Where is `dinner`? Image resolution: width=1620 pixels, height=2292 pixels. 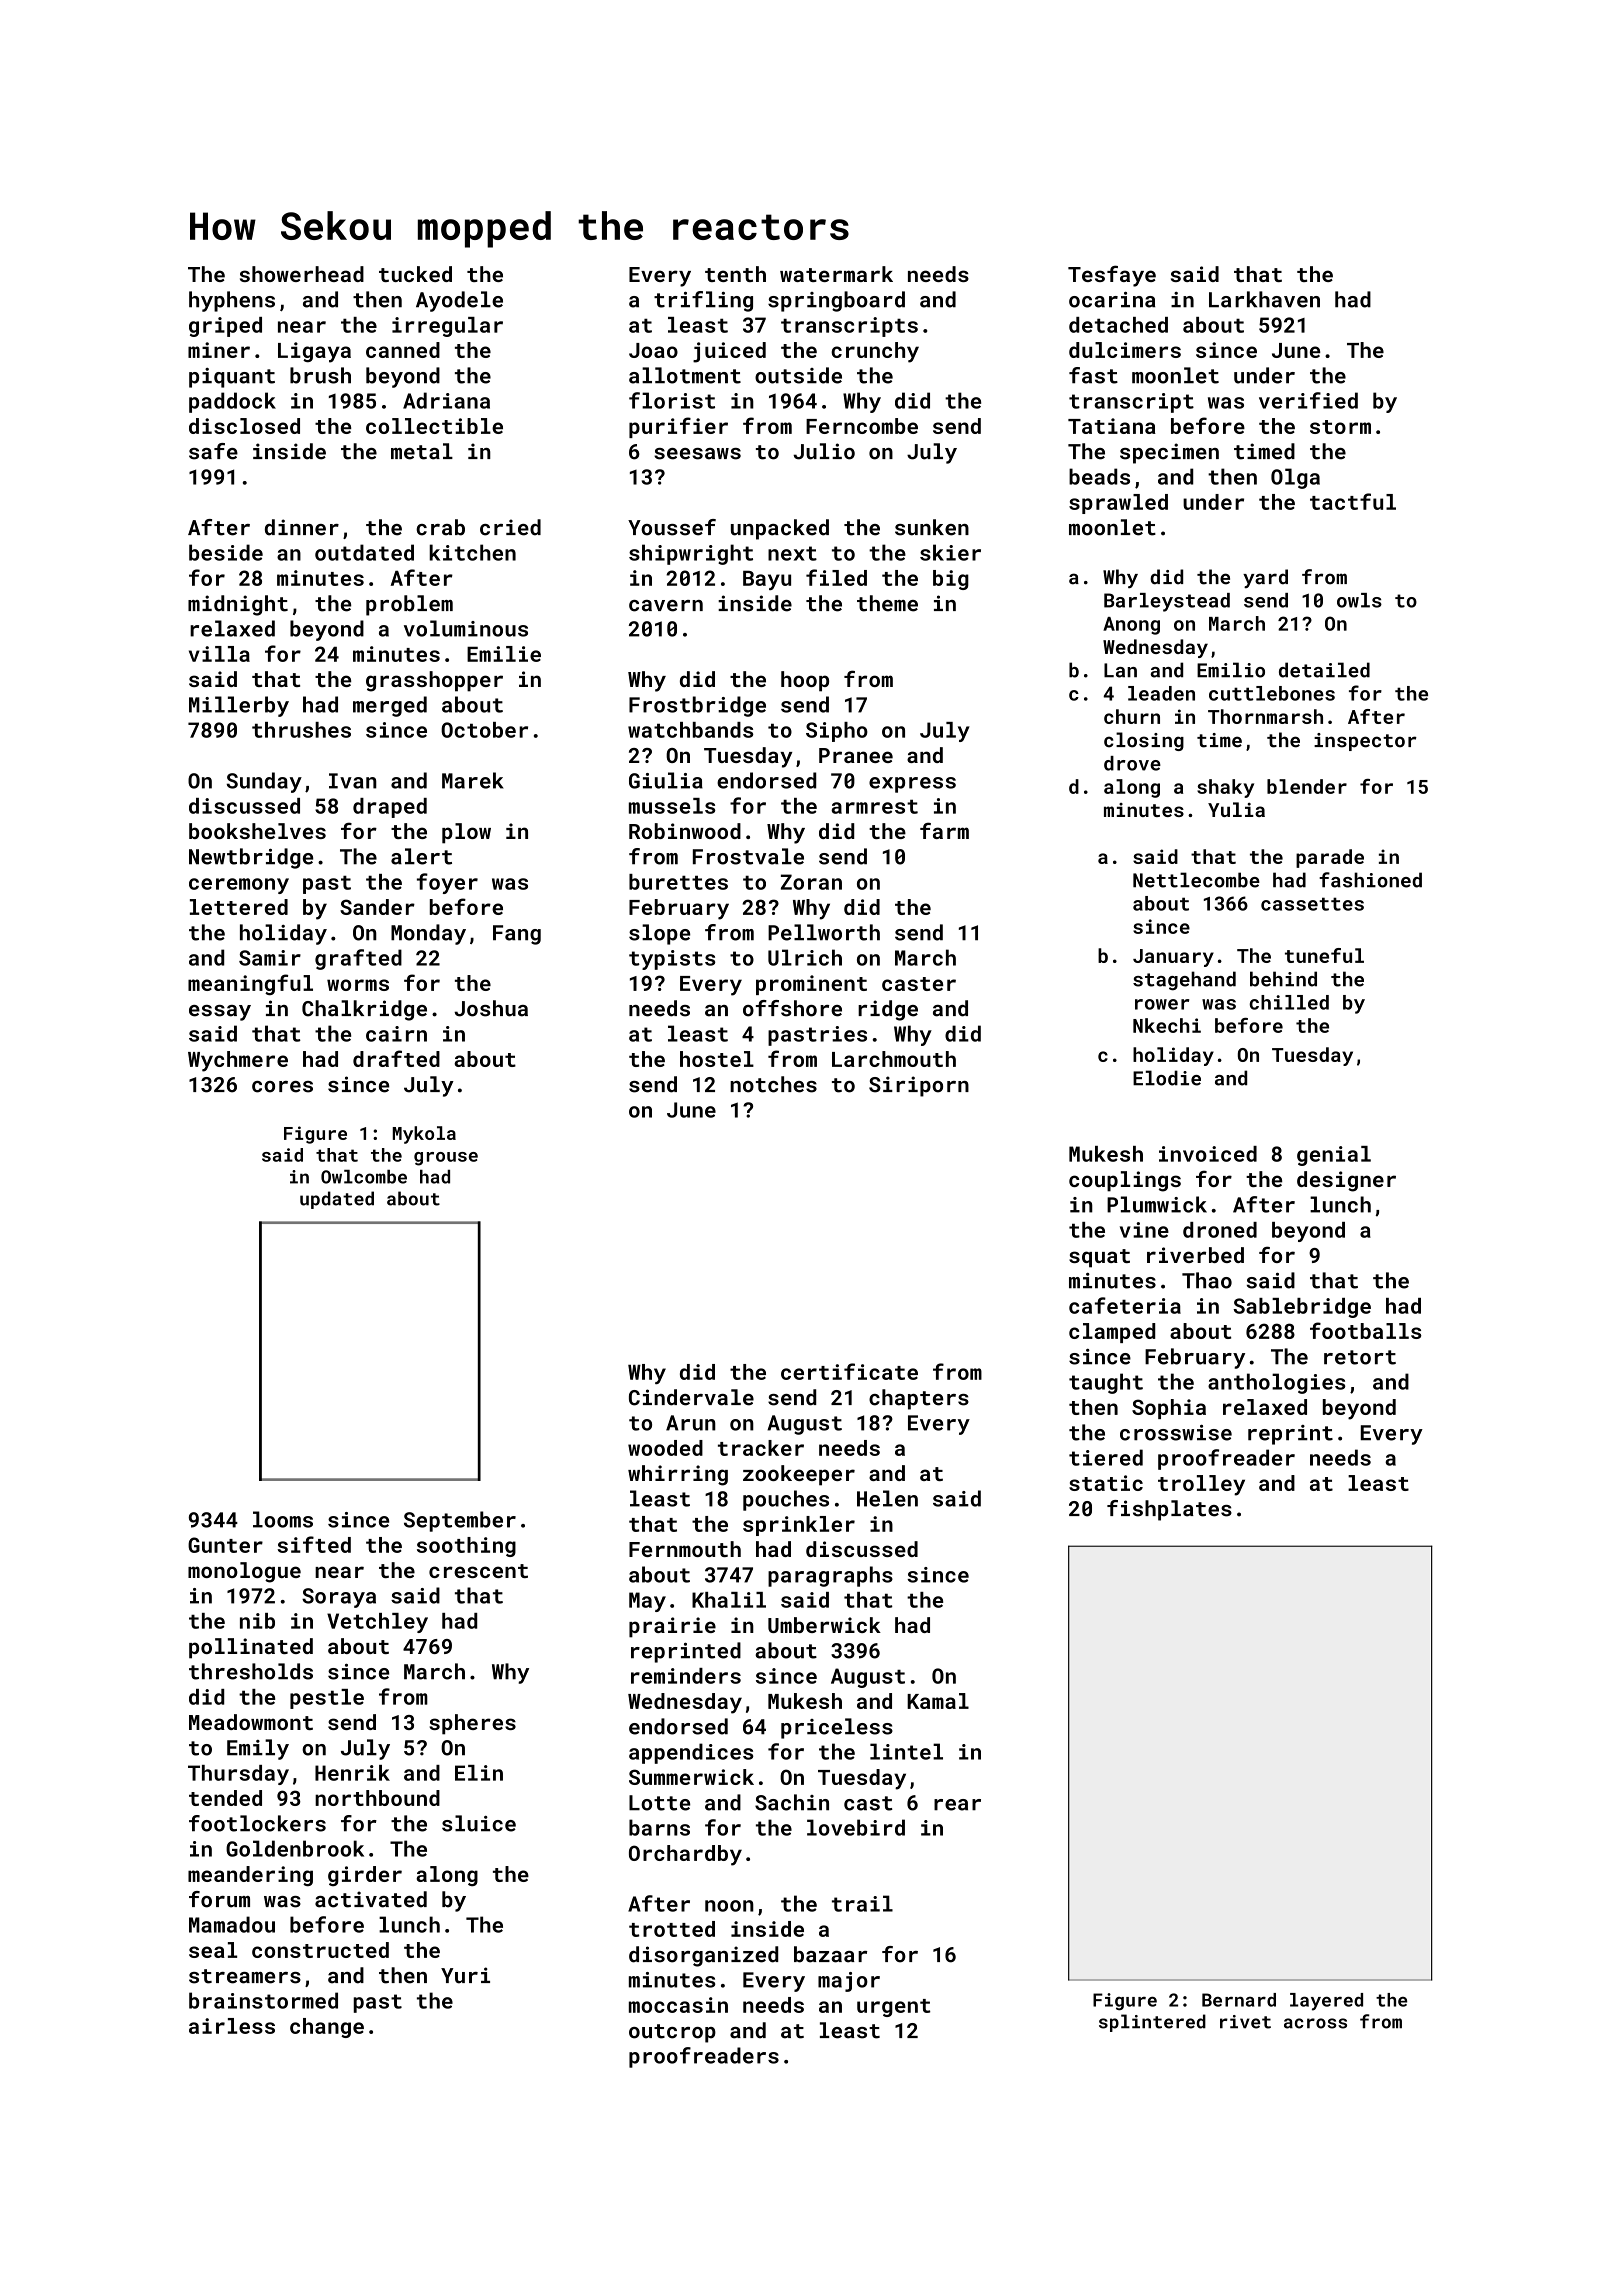
dinner is located at coordinates (302, 527).
